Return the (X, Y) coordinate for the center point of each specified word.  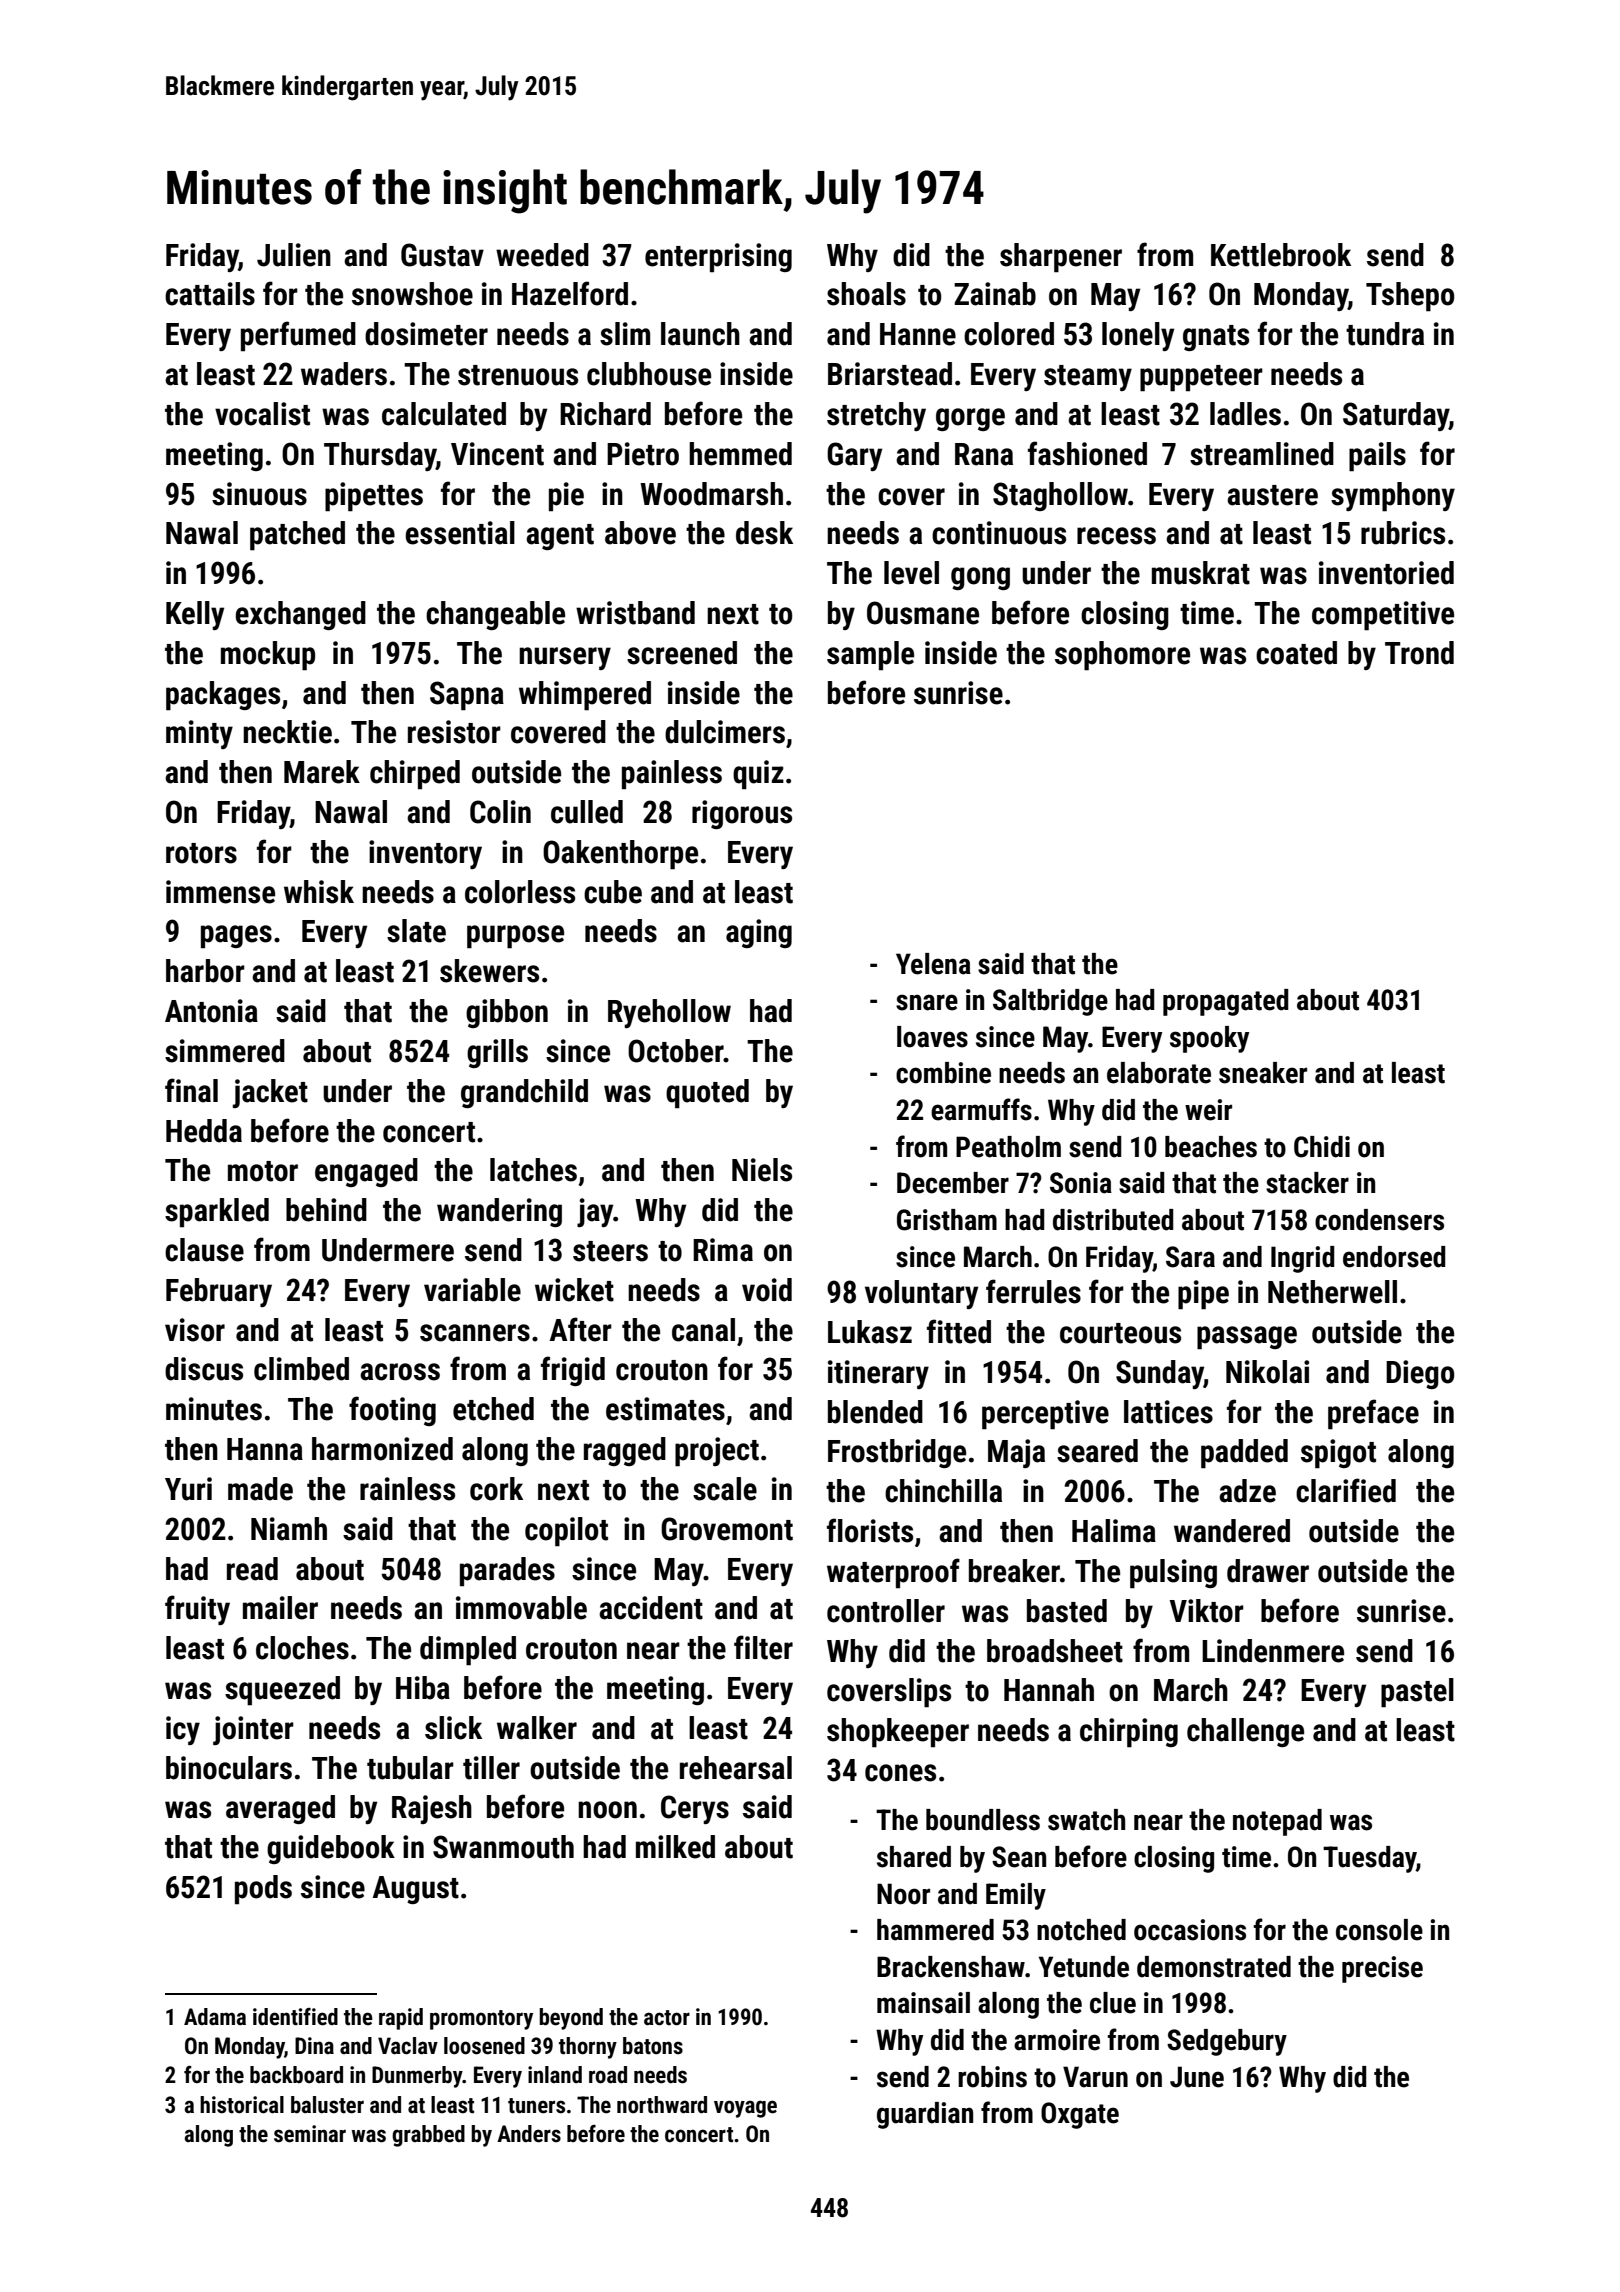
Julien (294, 255)
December (953, 1183)
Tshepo (1410, 297)
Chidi (1322, 1147)
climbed (301, 1369)
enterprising (718, 258)
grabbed (428, 2136)
